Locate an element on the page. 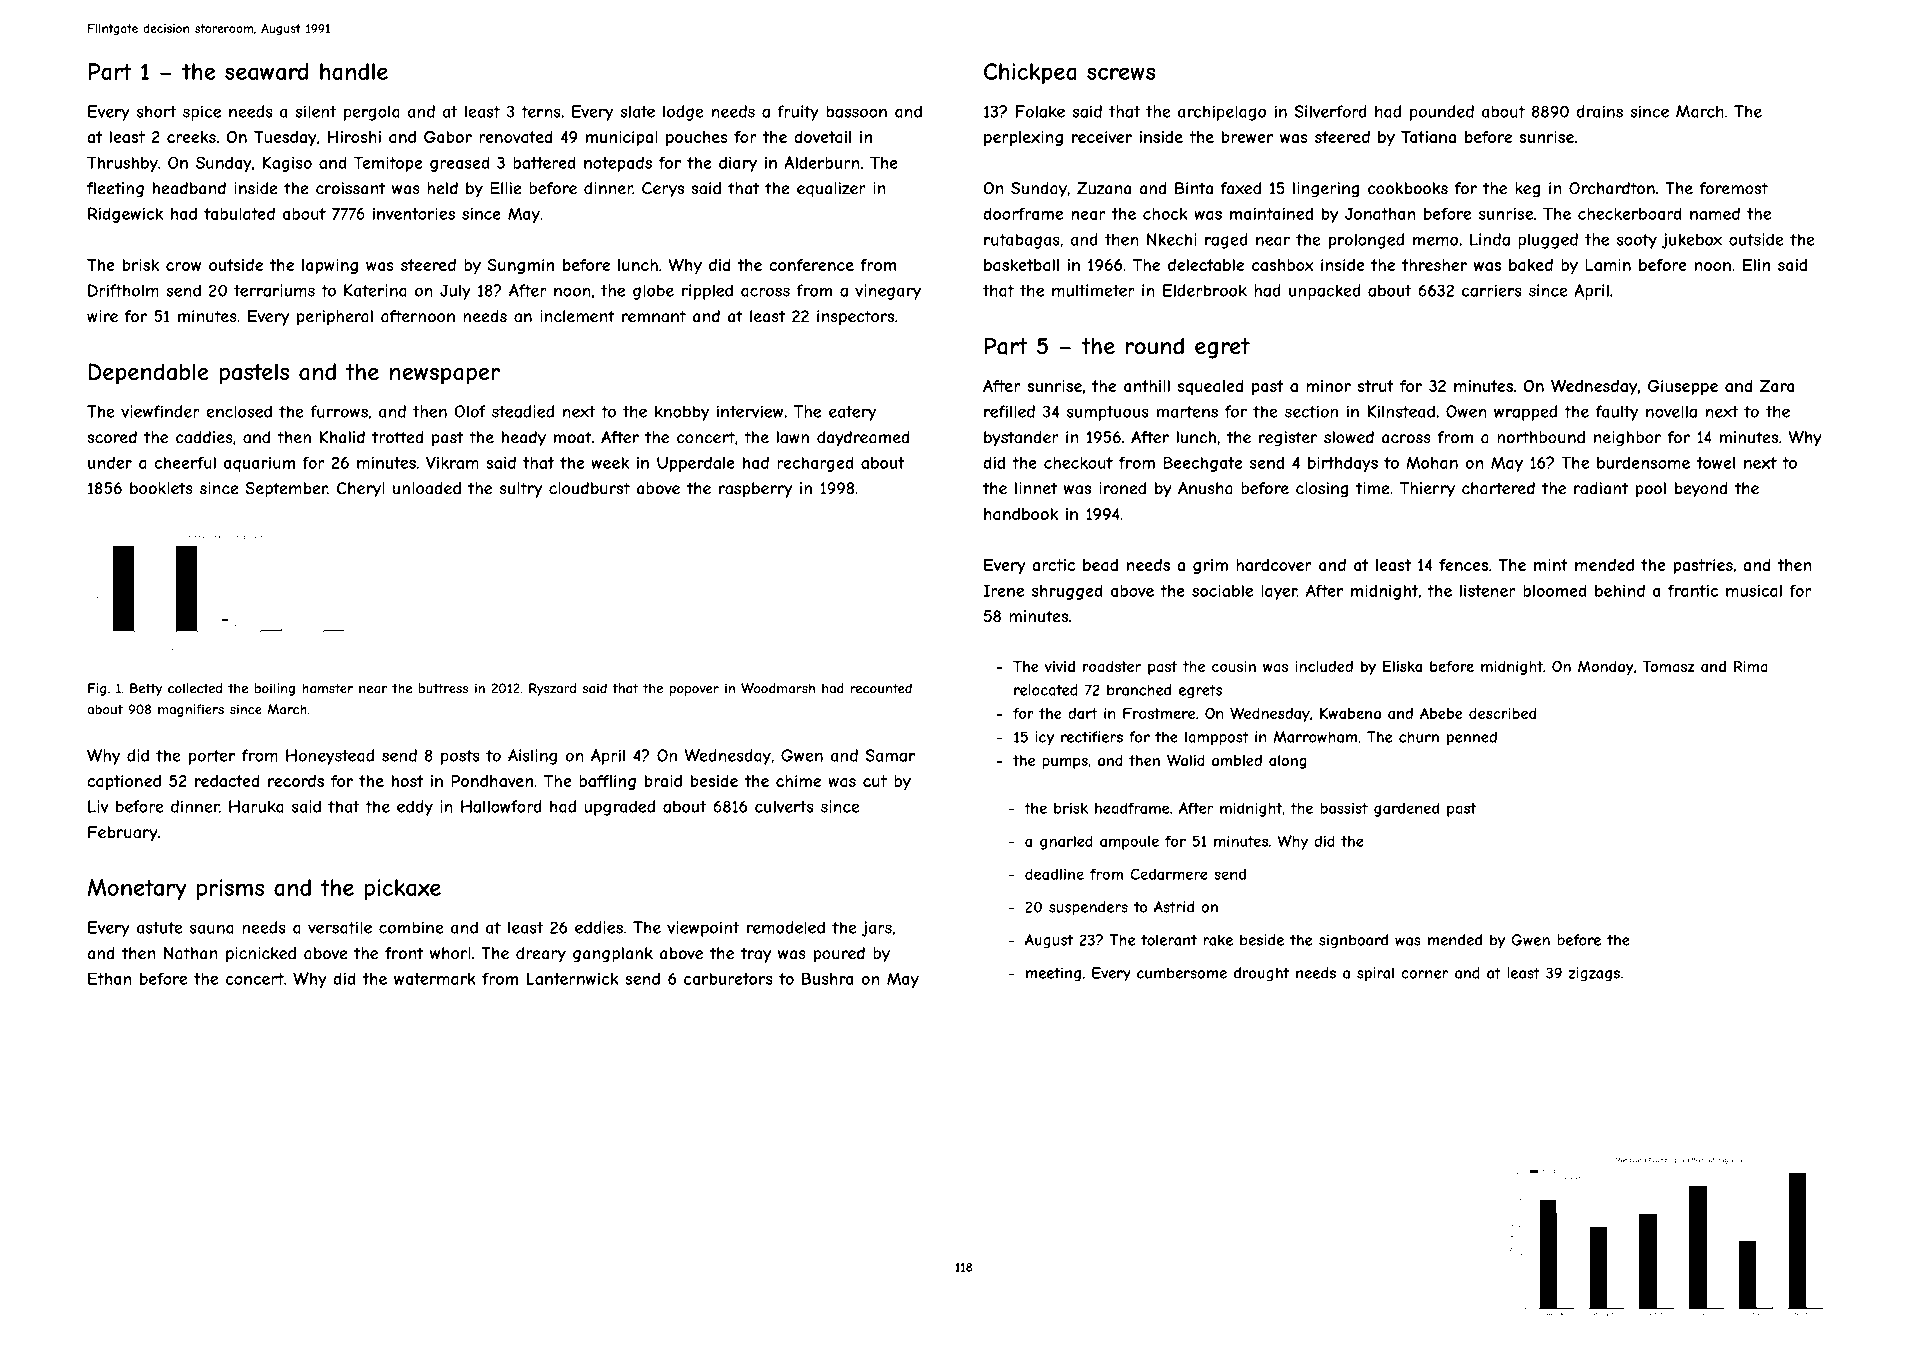  beyond is located at coordinates (1701, 490).
